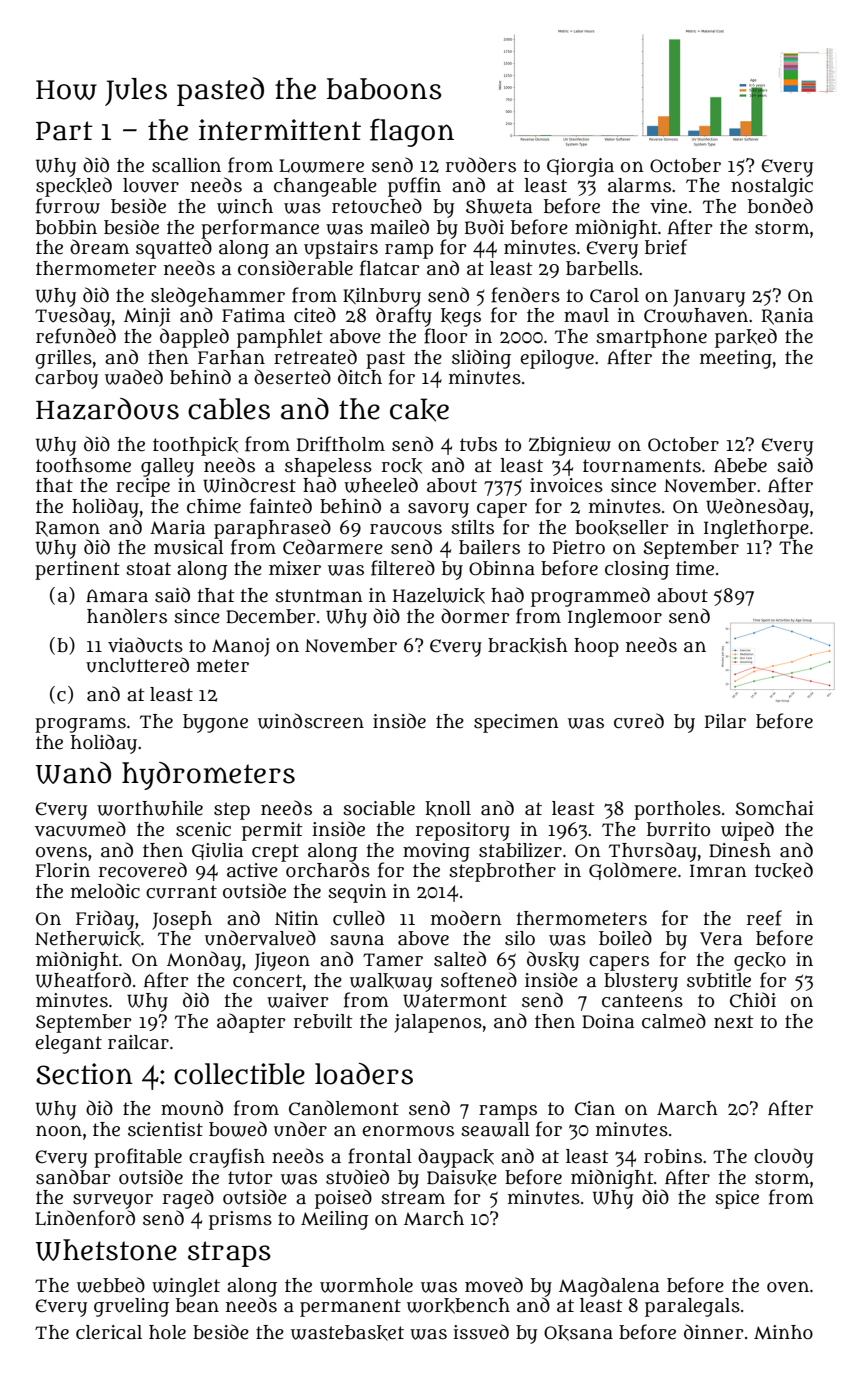  Describe the element at coordinates (412, 132) in the screenshot. I see `flagon` at that location.
